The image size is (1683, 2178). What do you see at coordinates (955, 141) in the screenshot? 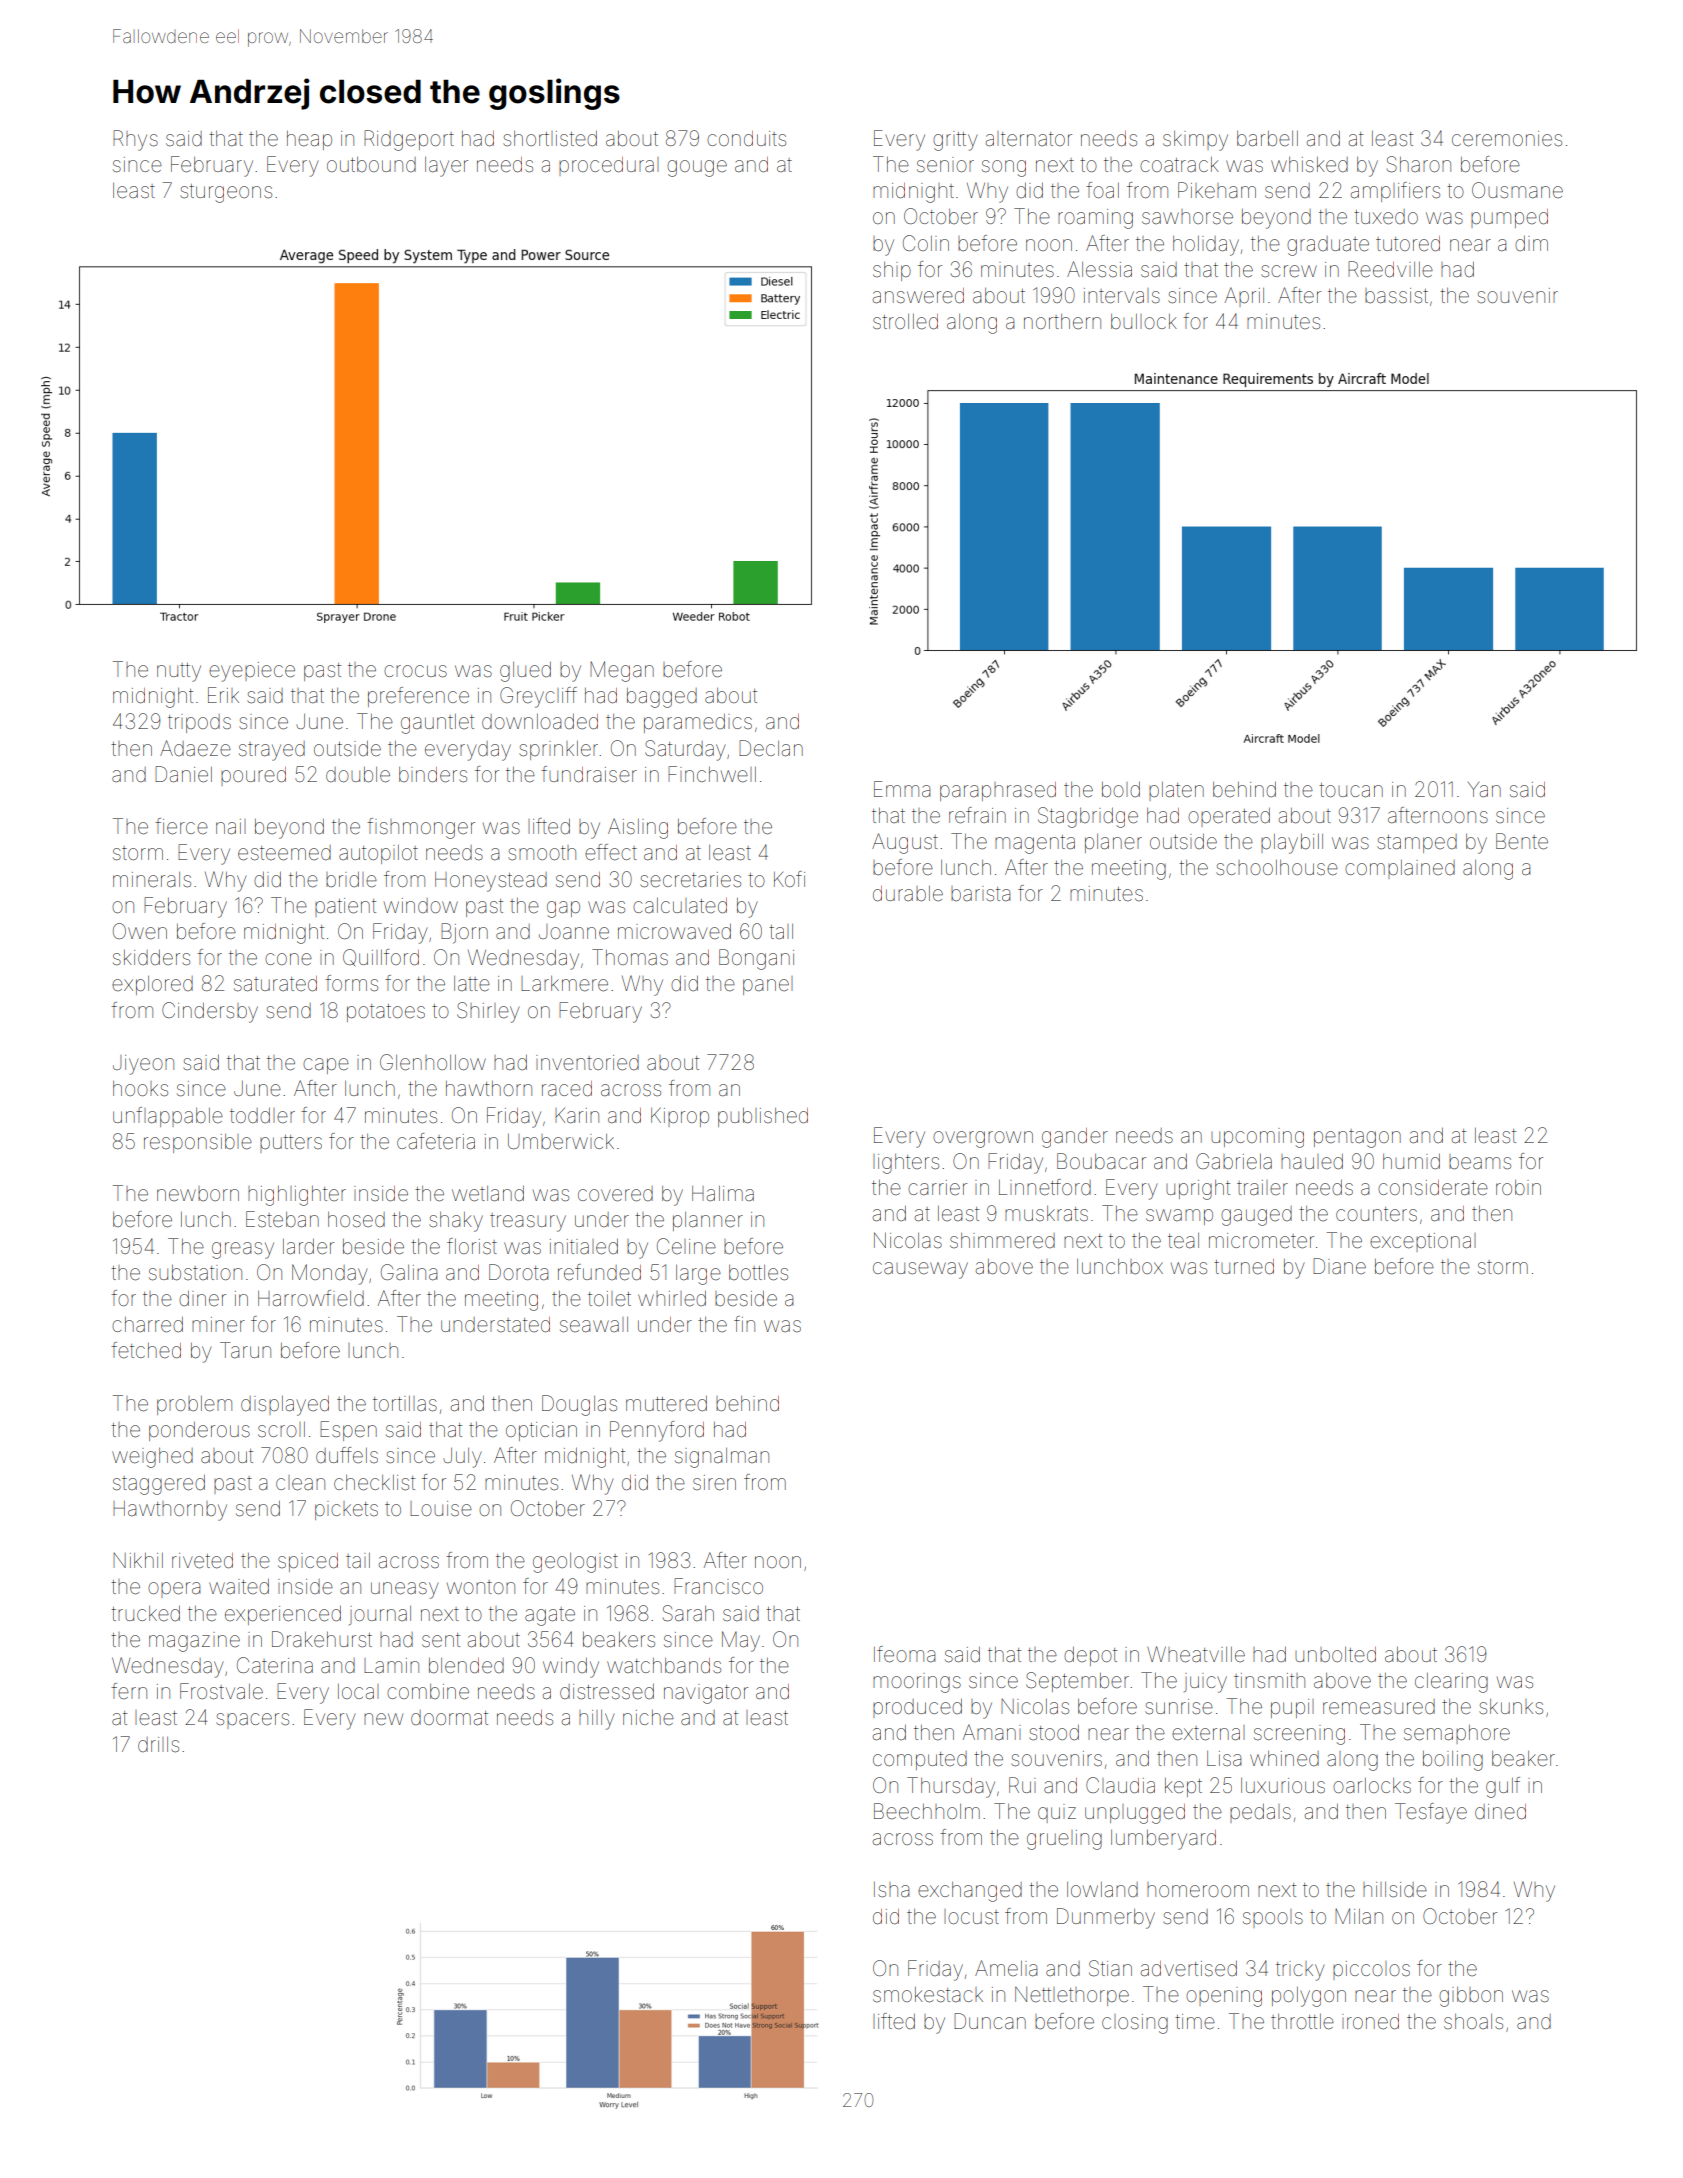
I see `gritty` at bounding box center [955, 141].
